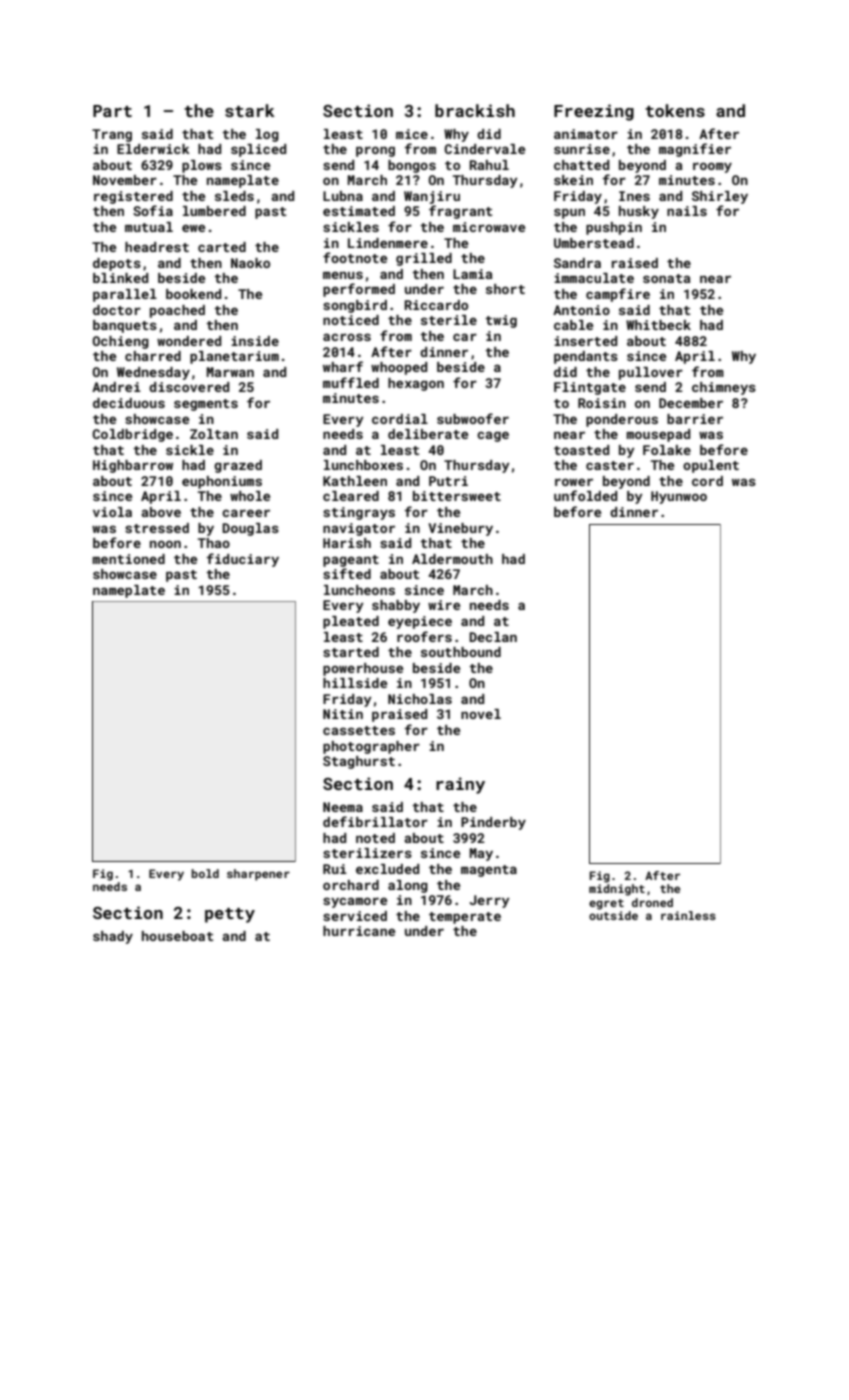 The width and height of the screenshot is (849, 1400). Describe the element at coordinates (424, 636) in the screenshot. I see `roofers` at that location.
